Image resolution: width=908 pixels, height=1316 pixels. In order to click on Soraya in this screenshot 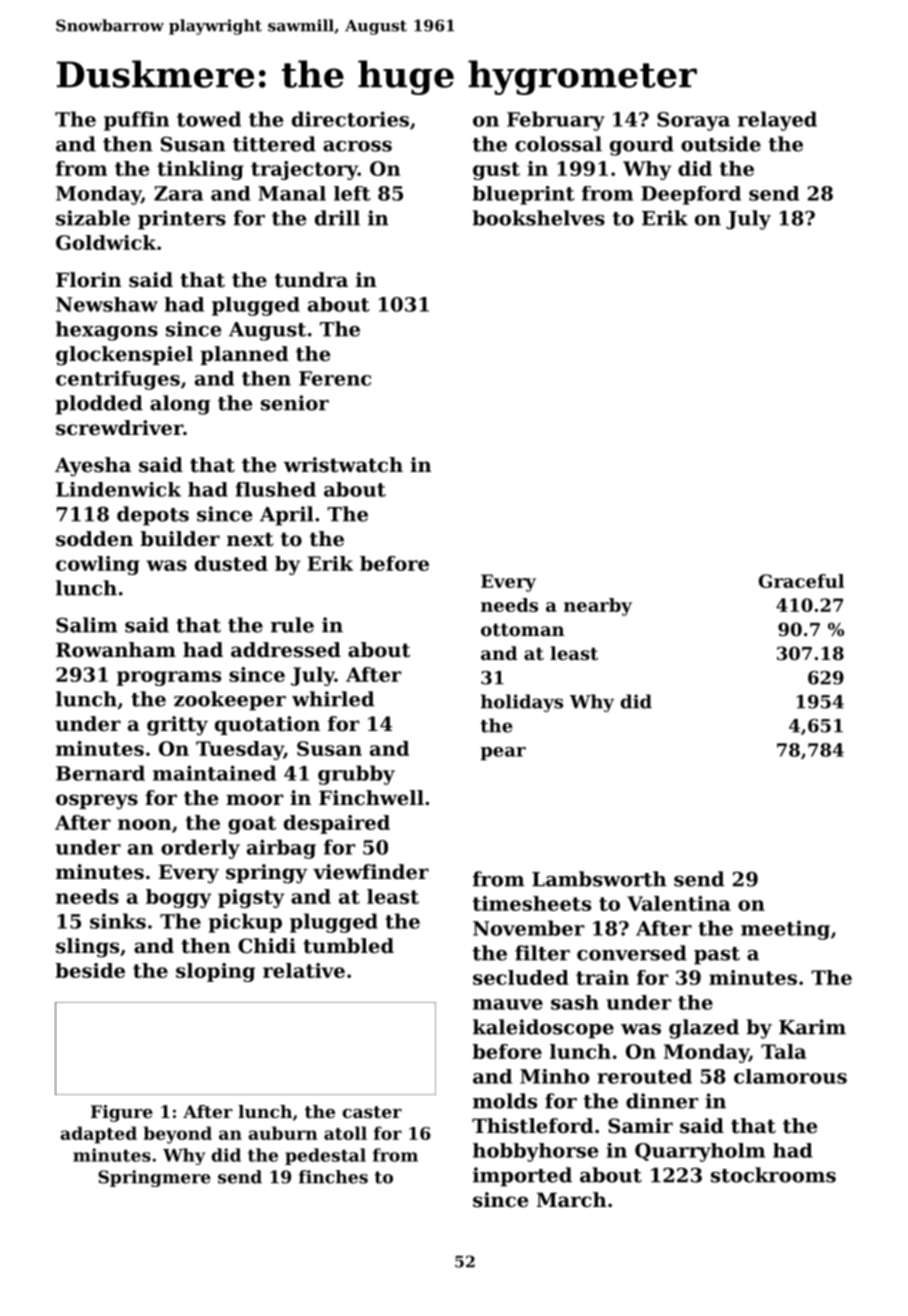, I will do `click(693, 121)`.
